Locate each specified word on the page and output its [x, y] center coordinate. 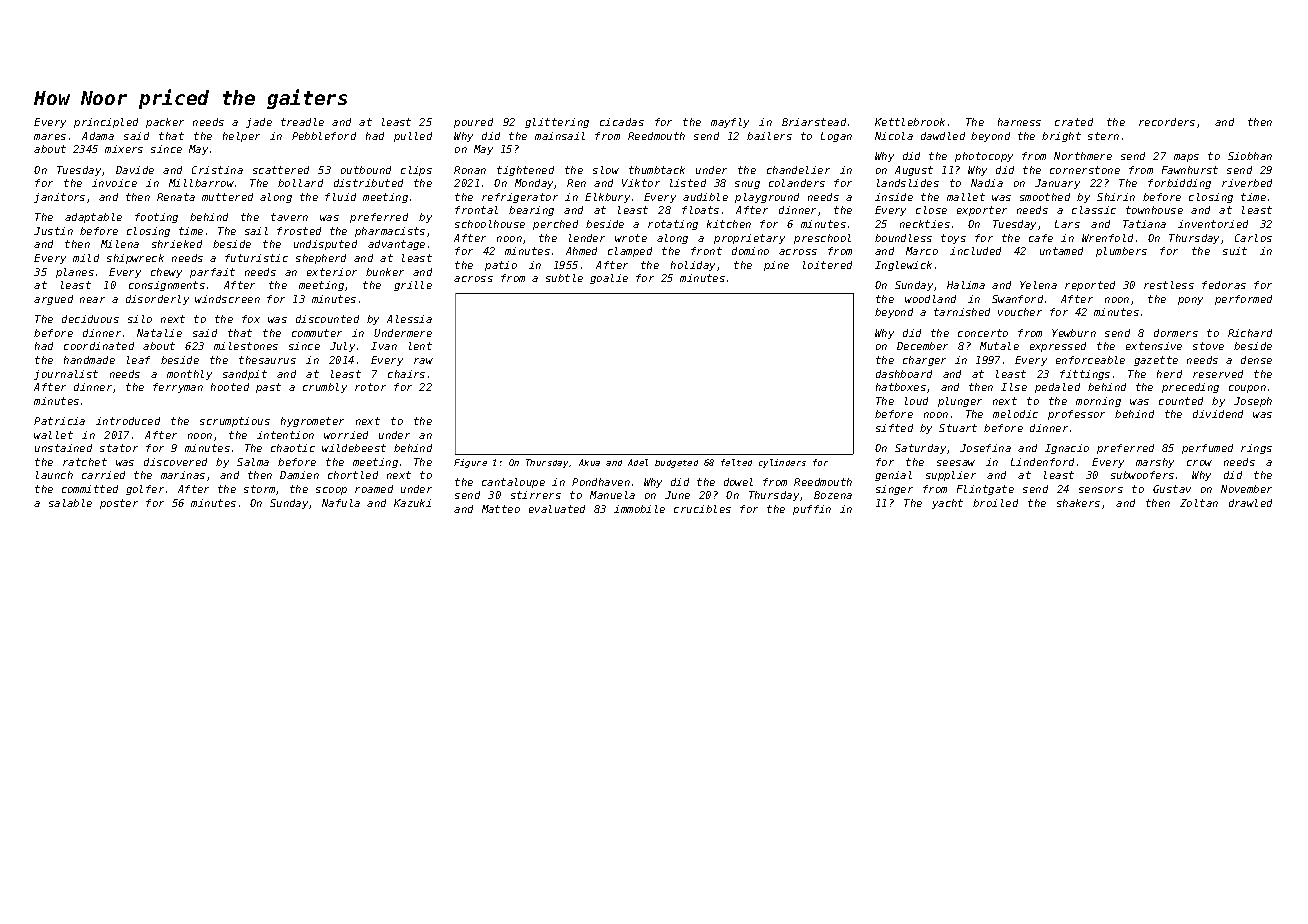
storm [259, 489]
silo [140, 319]
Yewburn [1074, 333]
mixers [124, 149]
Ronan [470, 170]
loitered [827, 265]
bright [1061, 137]
